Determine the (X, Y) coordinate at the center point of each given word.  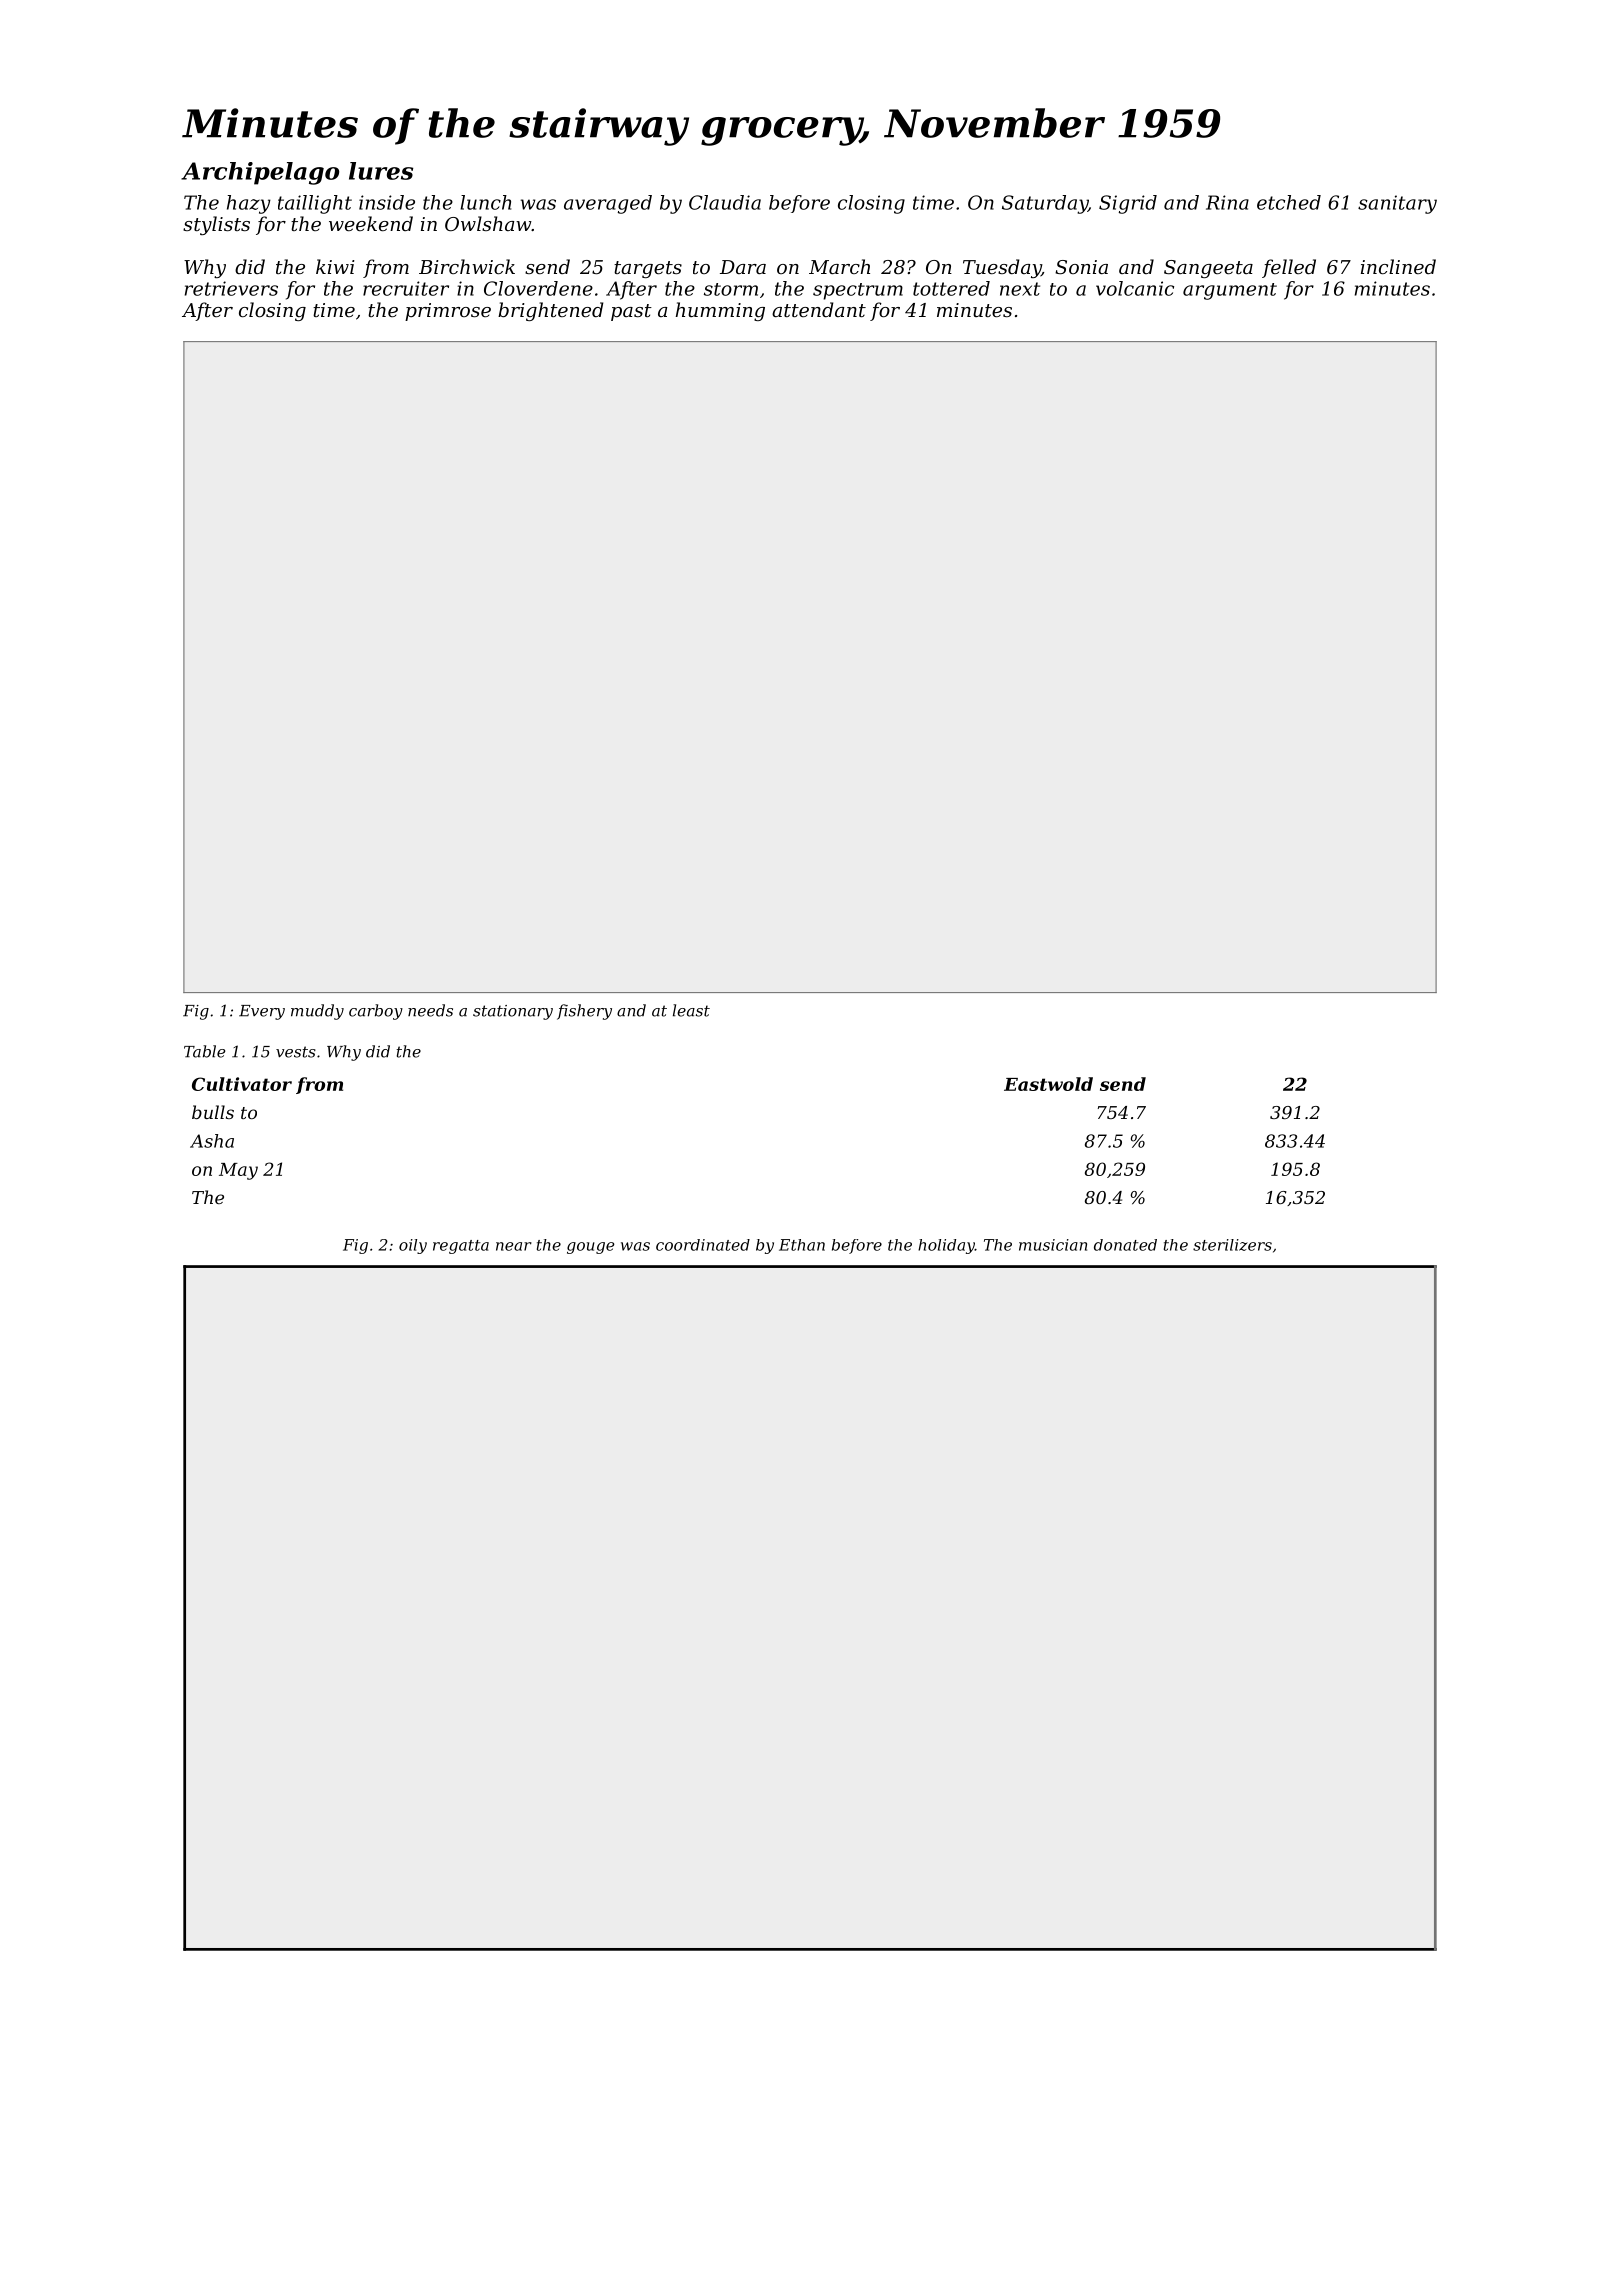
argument (1230, 291)
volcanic (1135, 288)
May (238, 1171)
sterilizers (1232, 1245)
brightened (550, 311)
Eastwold (1048, 1084)
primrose (448, 312)
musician (1053, 1245)
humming (720, 311)
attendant (819, 309)
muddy (317, 1012)
